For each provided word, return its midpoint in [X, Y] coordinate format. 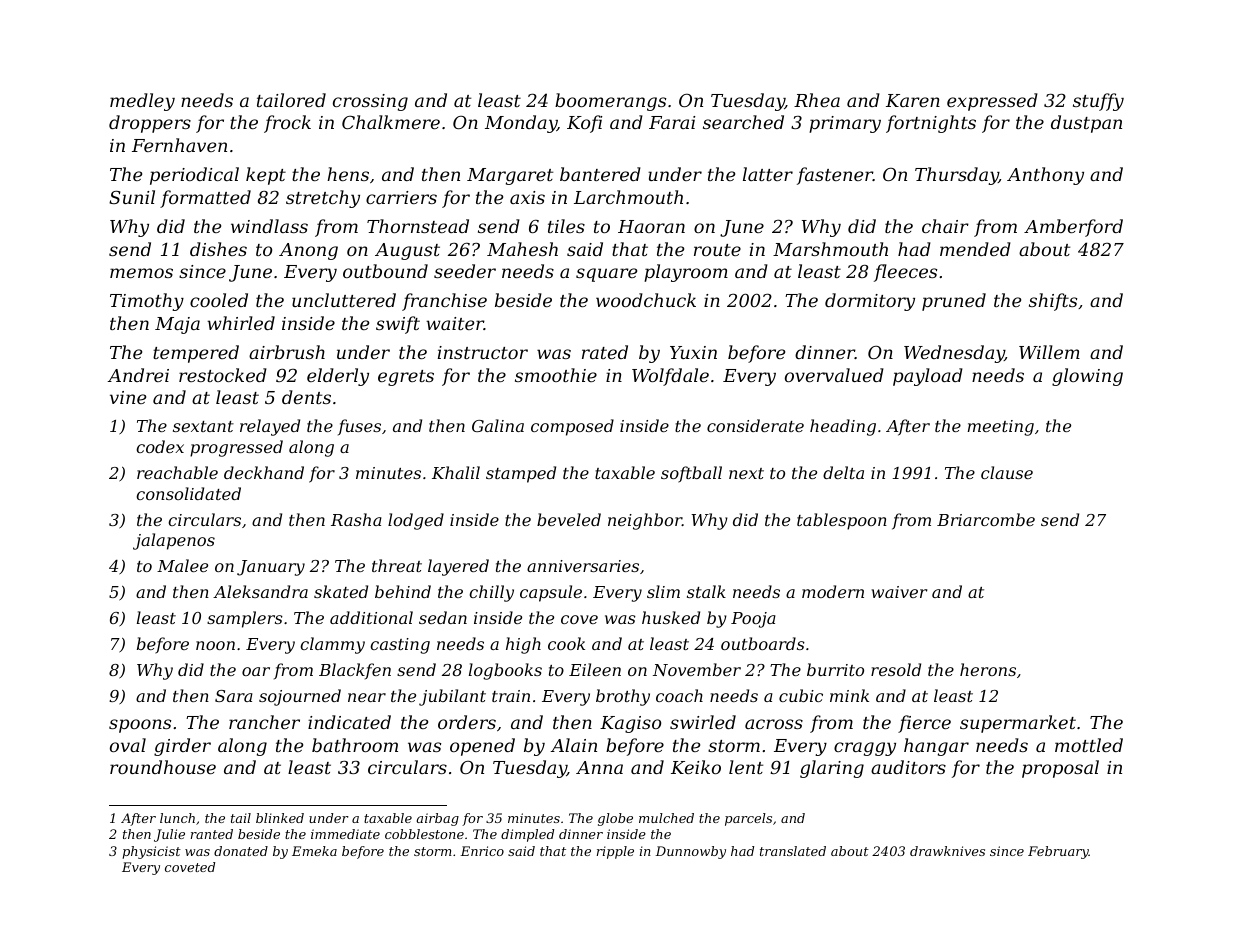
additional [371, 617]
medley [142, 102]
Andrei [138, 375]
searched [743, 122]
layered [458, 567]
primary [845, 124]
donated [241, 851]
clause [1007, 472]
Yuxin [693, 352]
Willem [1049, 352]
